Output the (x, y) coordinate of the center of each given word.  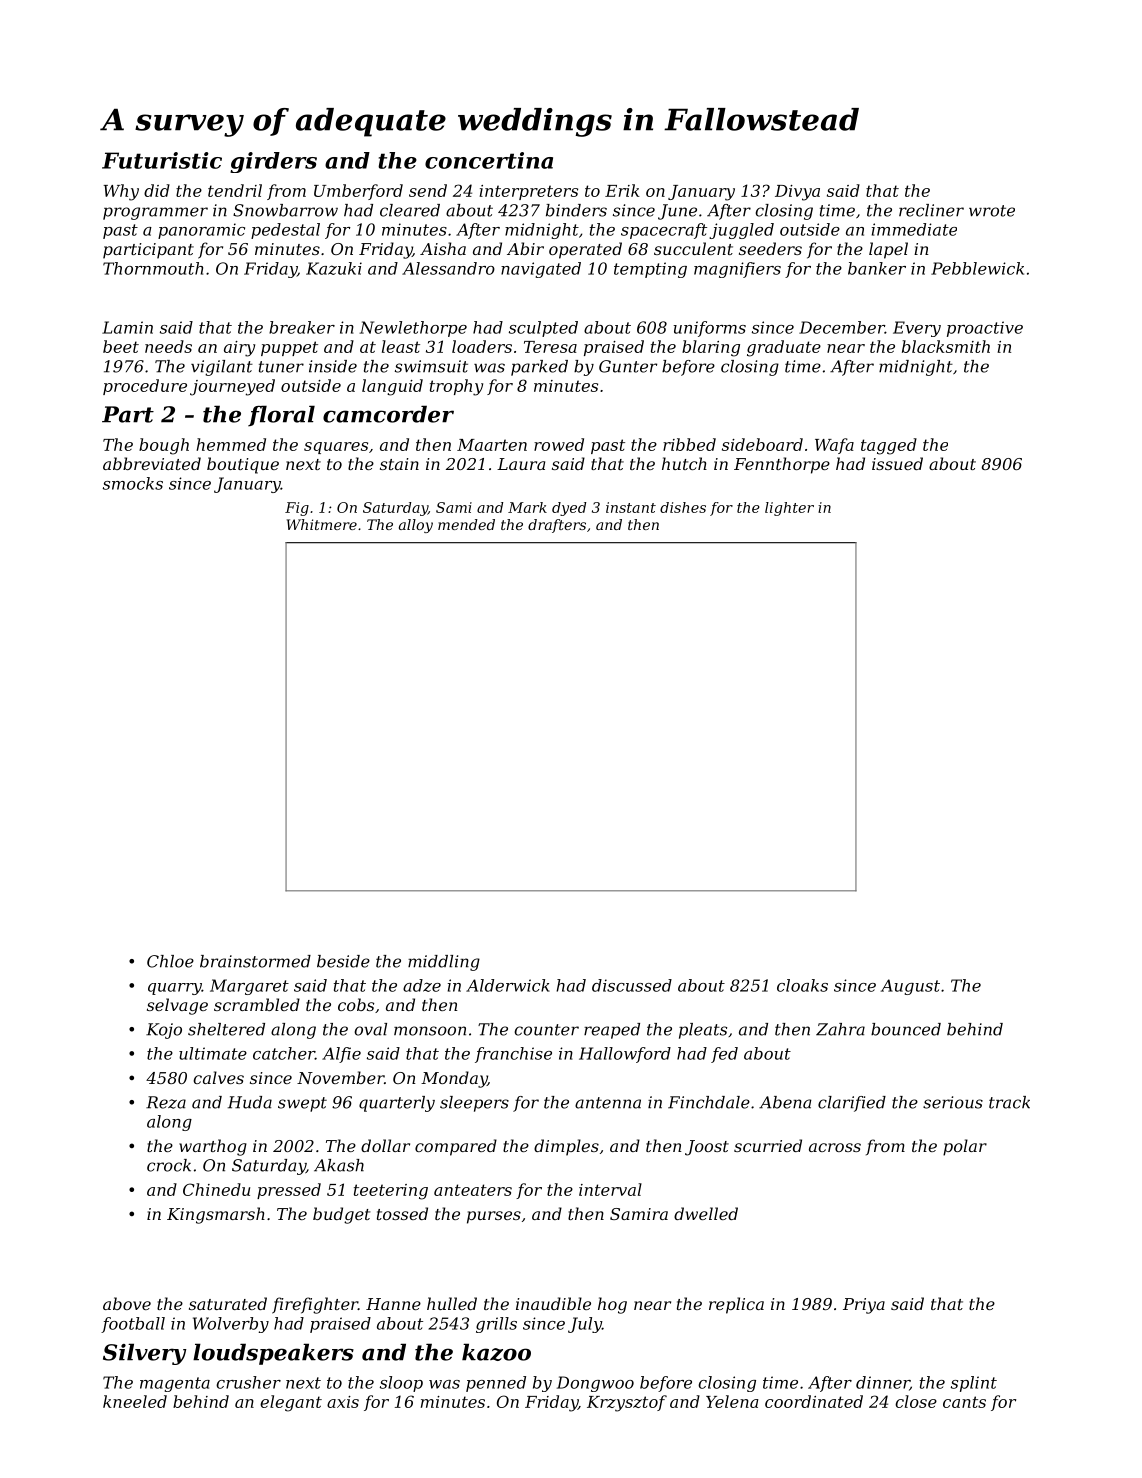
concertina (489, 160)
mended (466, 524)
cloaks (802, 985)
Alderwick (508, 985)
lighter (789, 509)
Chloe (170, 961)
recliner (931, 210)
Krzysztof (627, 1403)
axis (343, 1402)
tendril (235, 190)
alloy (416, 526)
